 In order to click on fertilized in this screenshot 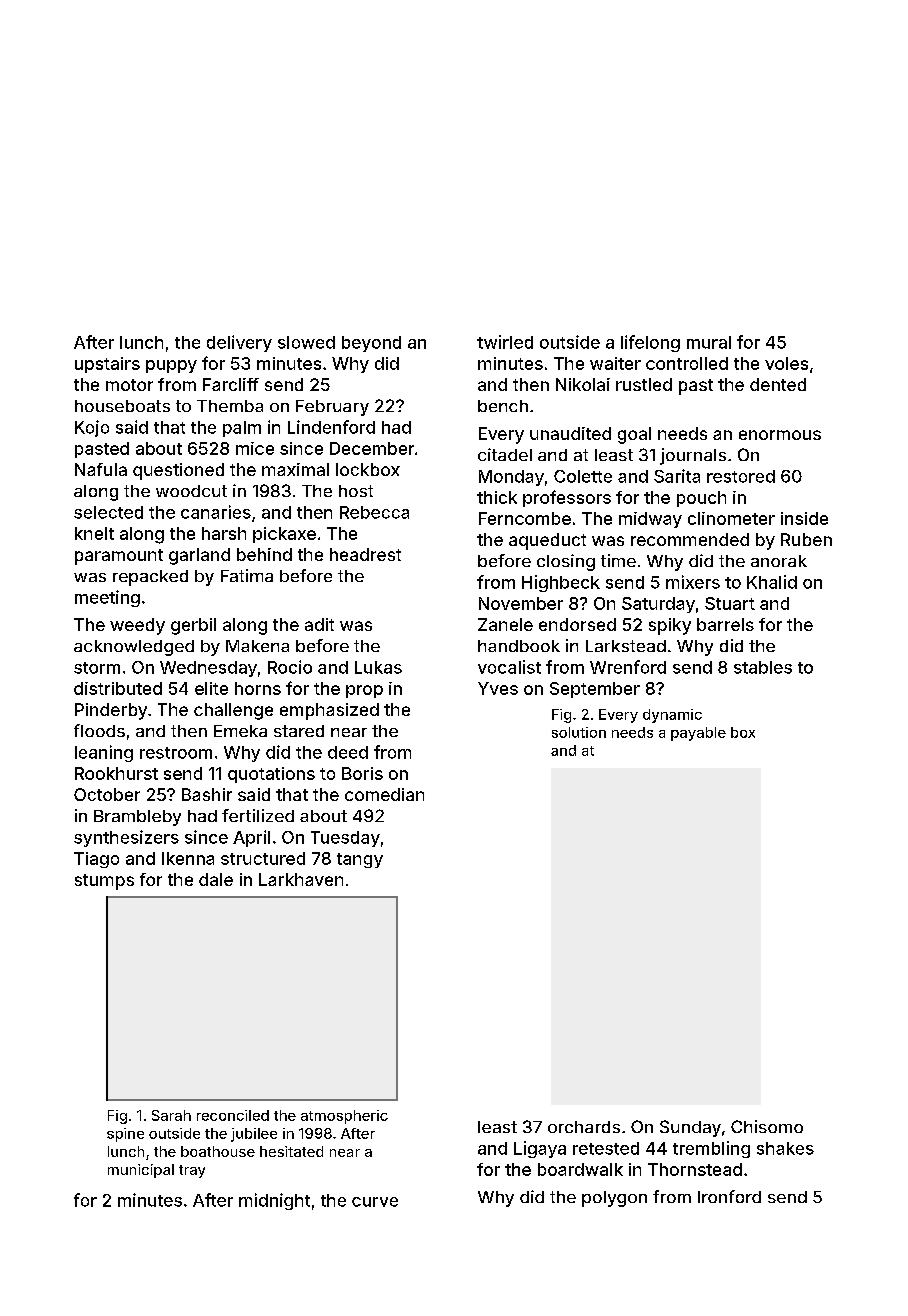, I will do `click(258, 815)`.
